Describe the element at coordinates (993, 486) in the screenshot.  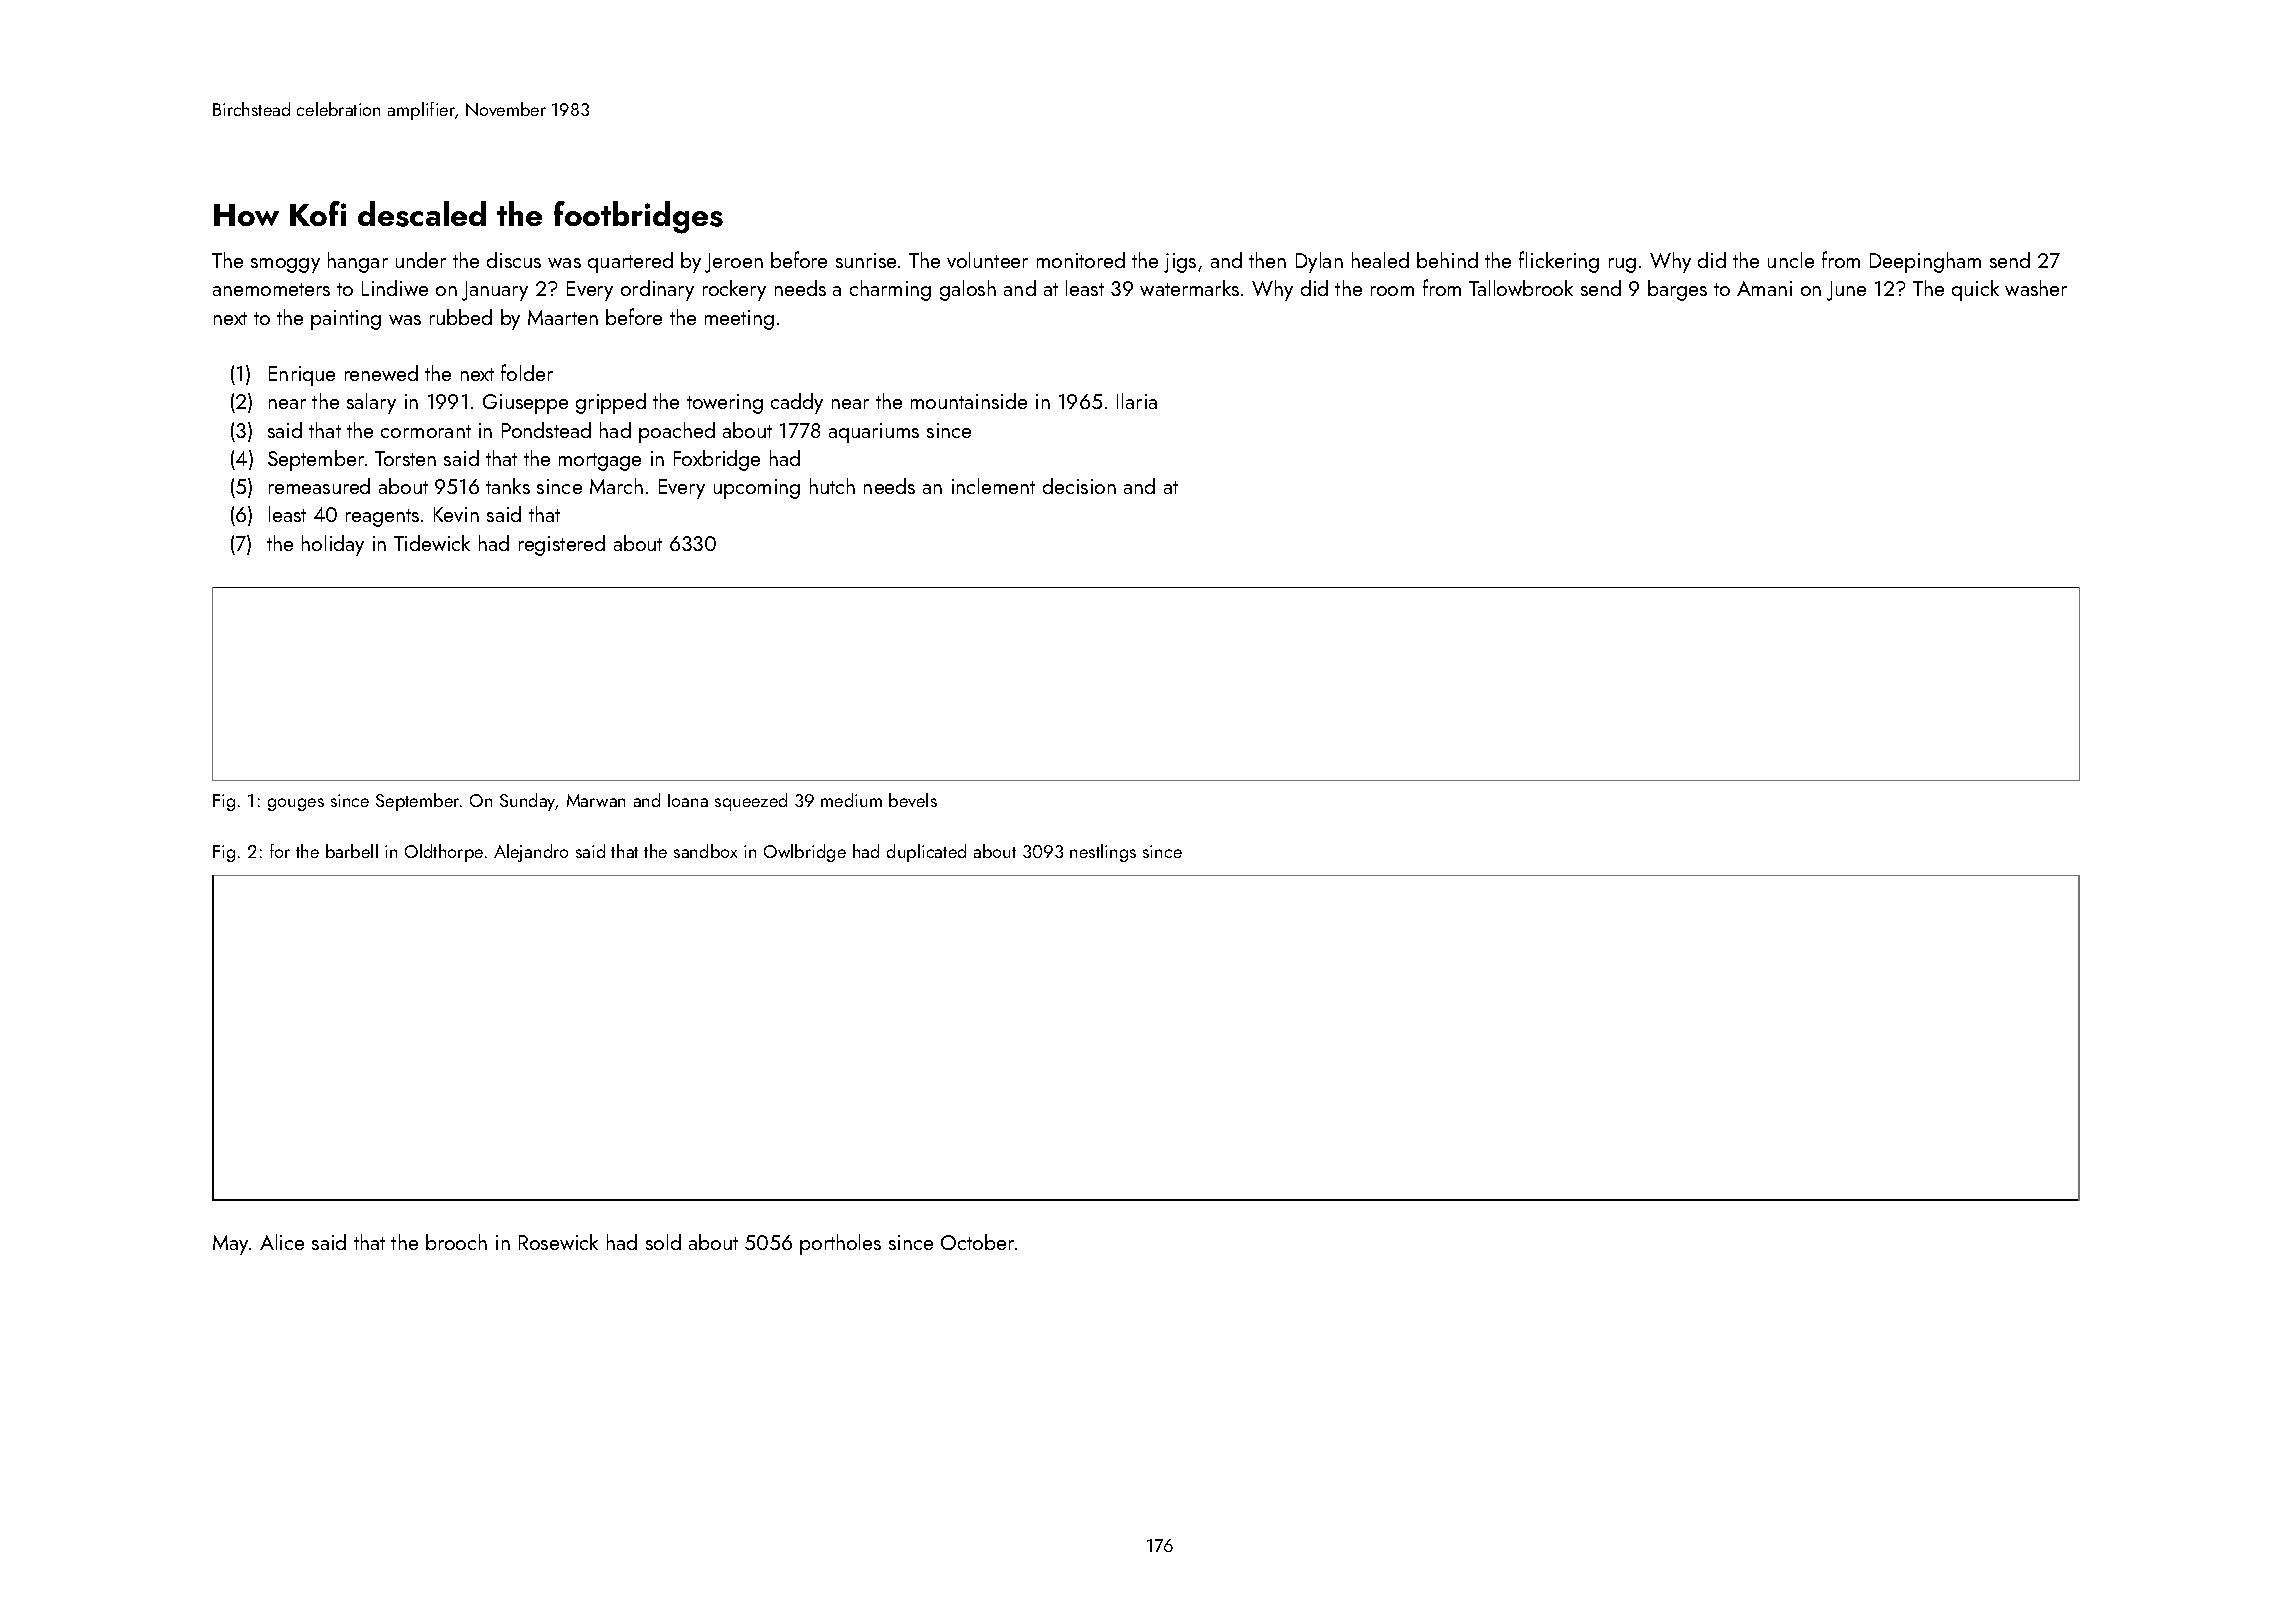
I see `inclement` at that location.
